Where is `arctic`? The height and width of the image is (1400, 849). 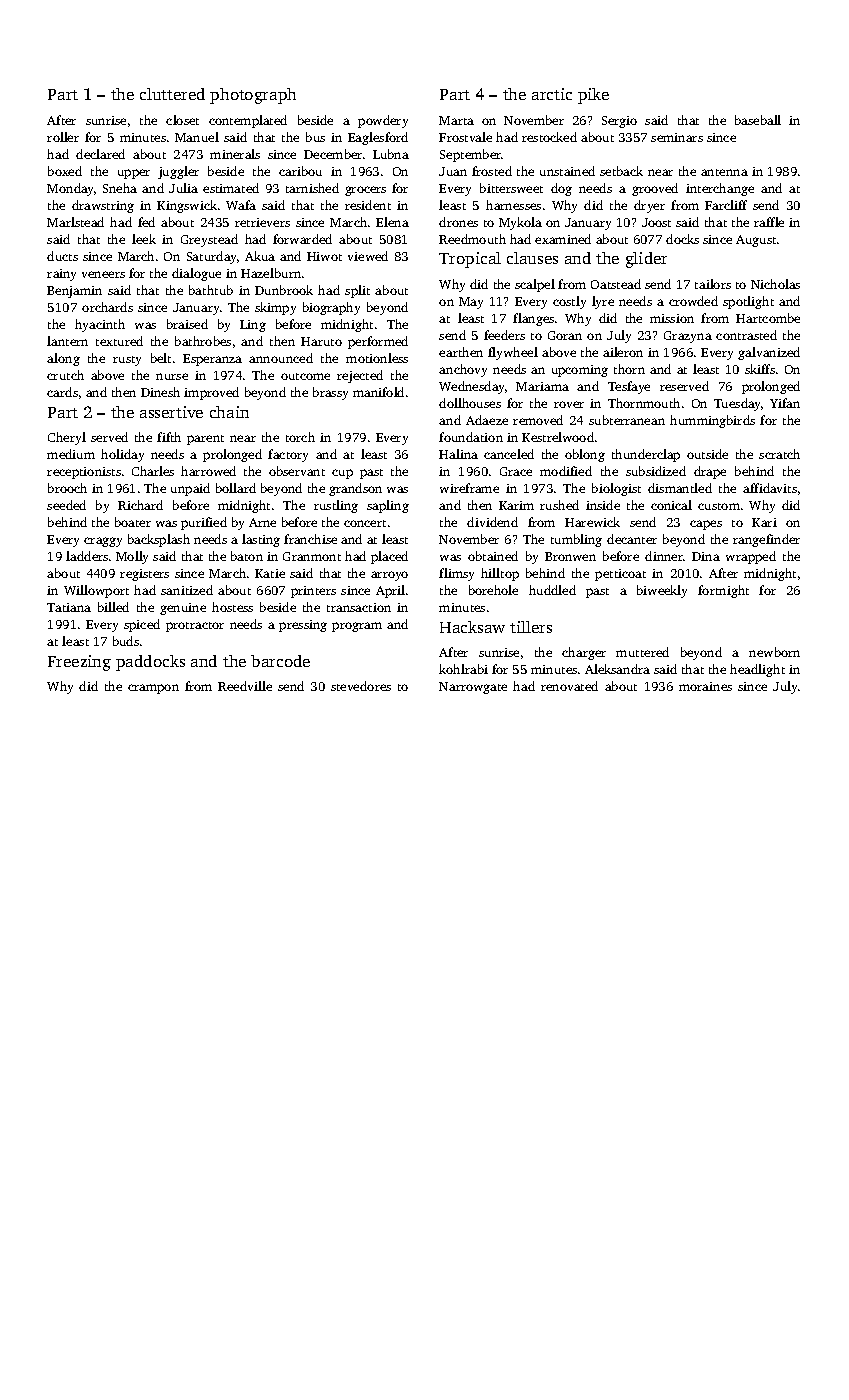
arctic is located at coordinates (552, 94).
